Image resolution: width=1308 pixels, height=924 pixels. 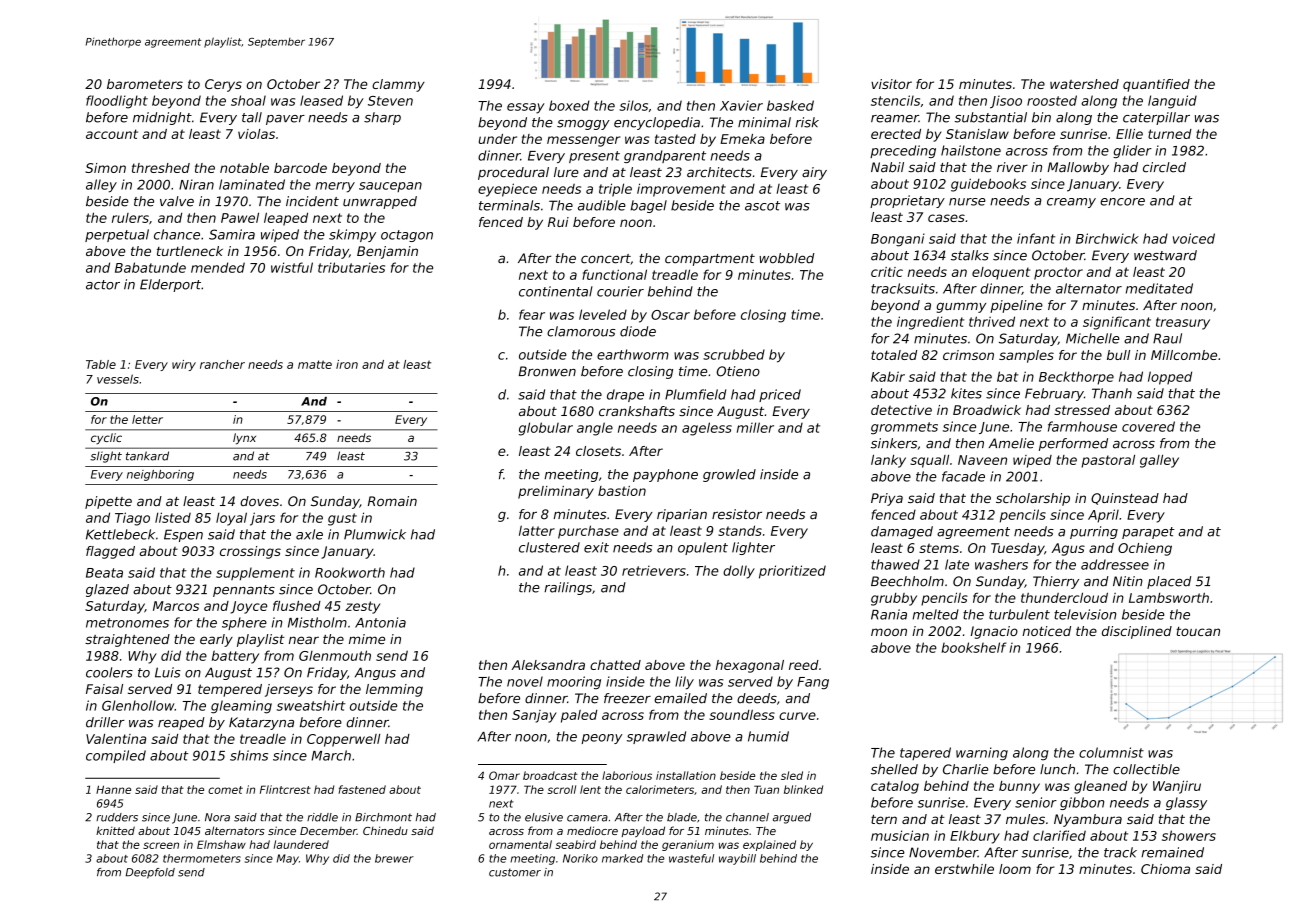 I want to click on visitor, so click(x=891, y=84).
